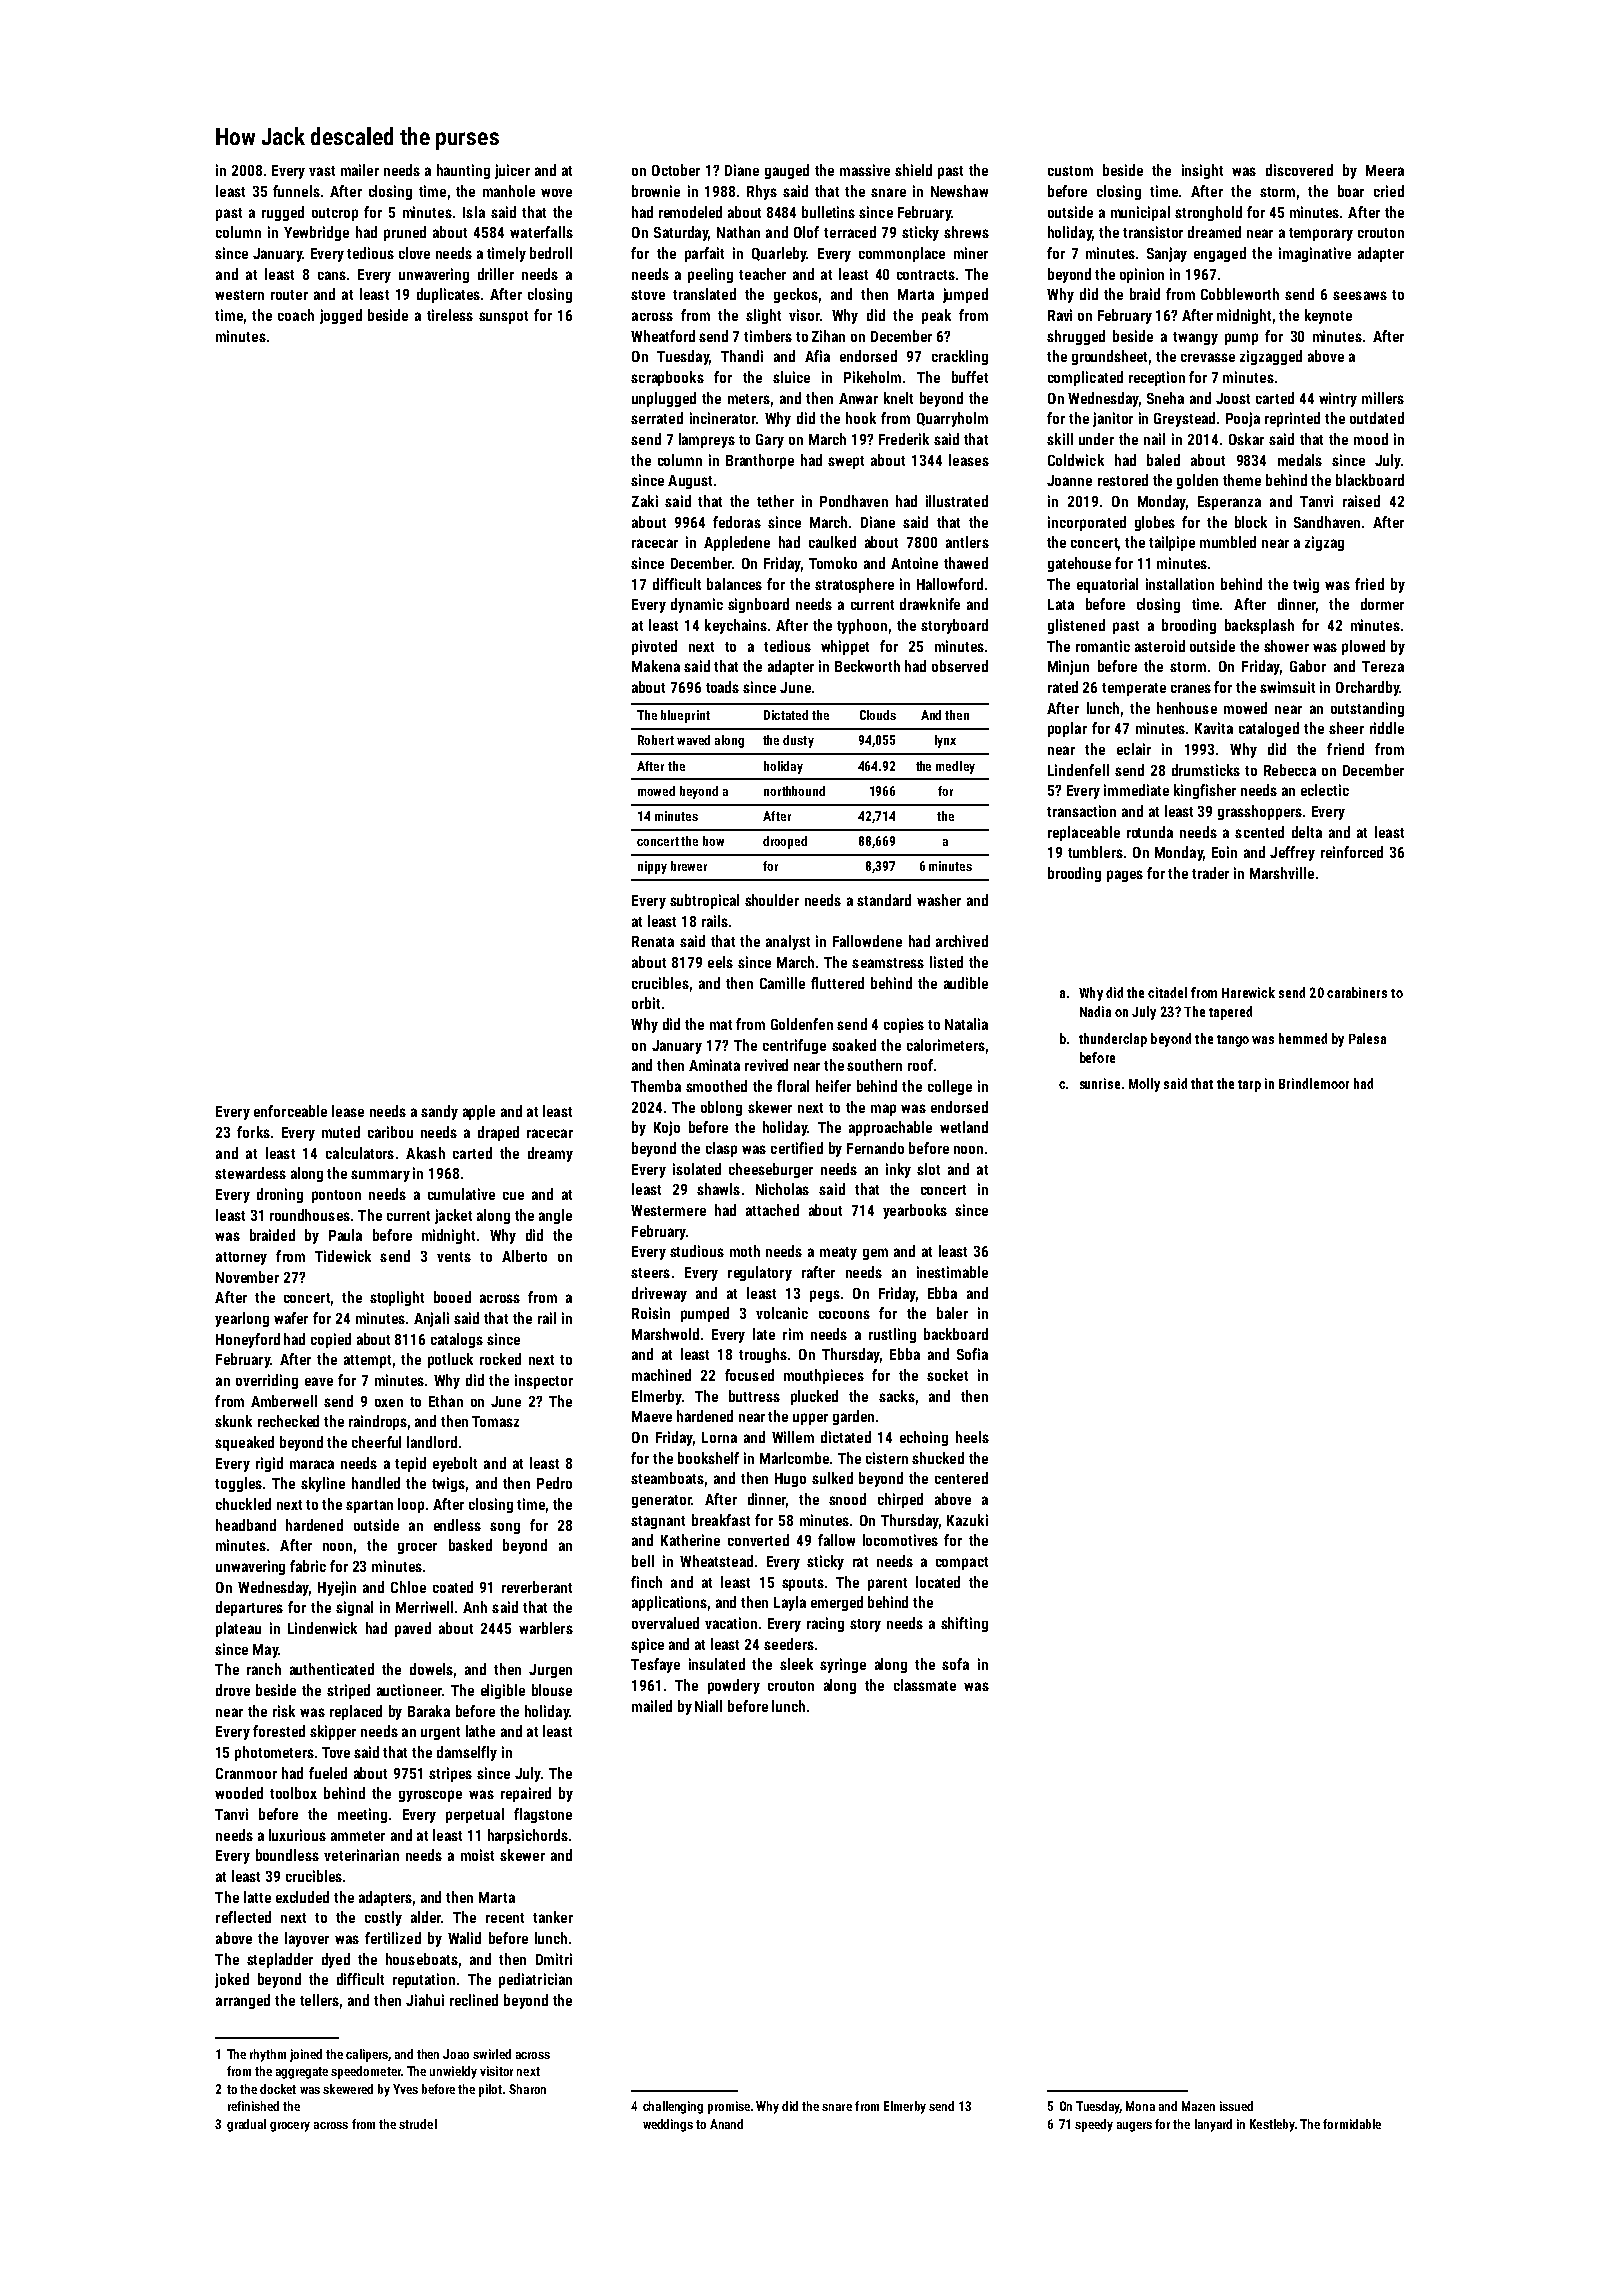 This screenshot has width=1620, height=2292. Describe the element at coordinates (341, 1132) in the screenshot. I see `muted` at that location.
